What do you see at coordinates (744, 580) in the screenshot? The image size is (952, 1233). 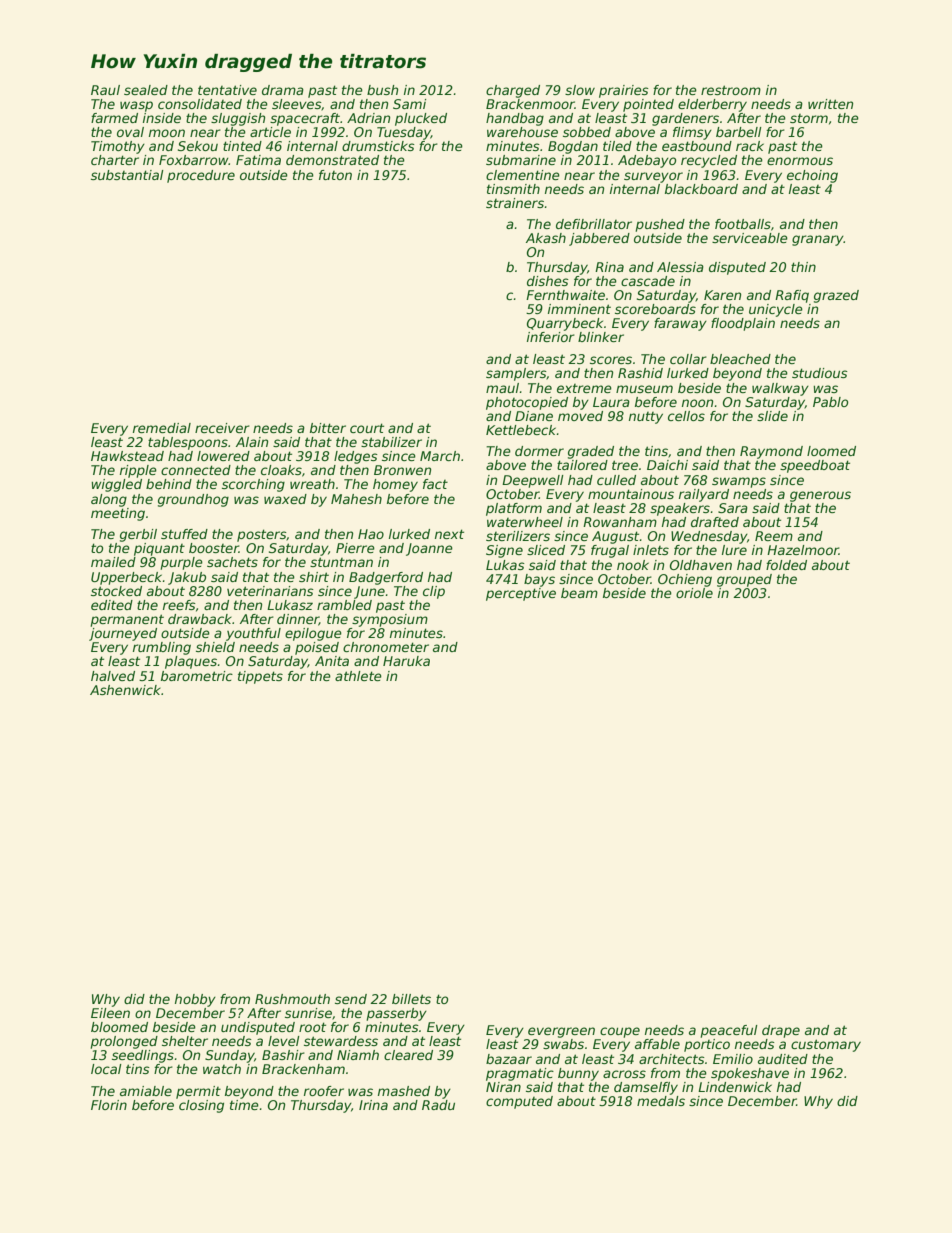 I see `grouped` at bounding box center [744, 580].
